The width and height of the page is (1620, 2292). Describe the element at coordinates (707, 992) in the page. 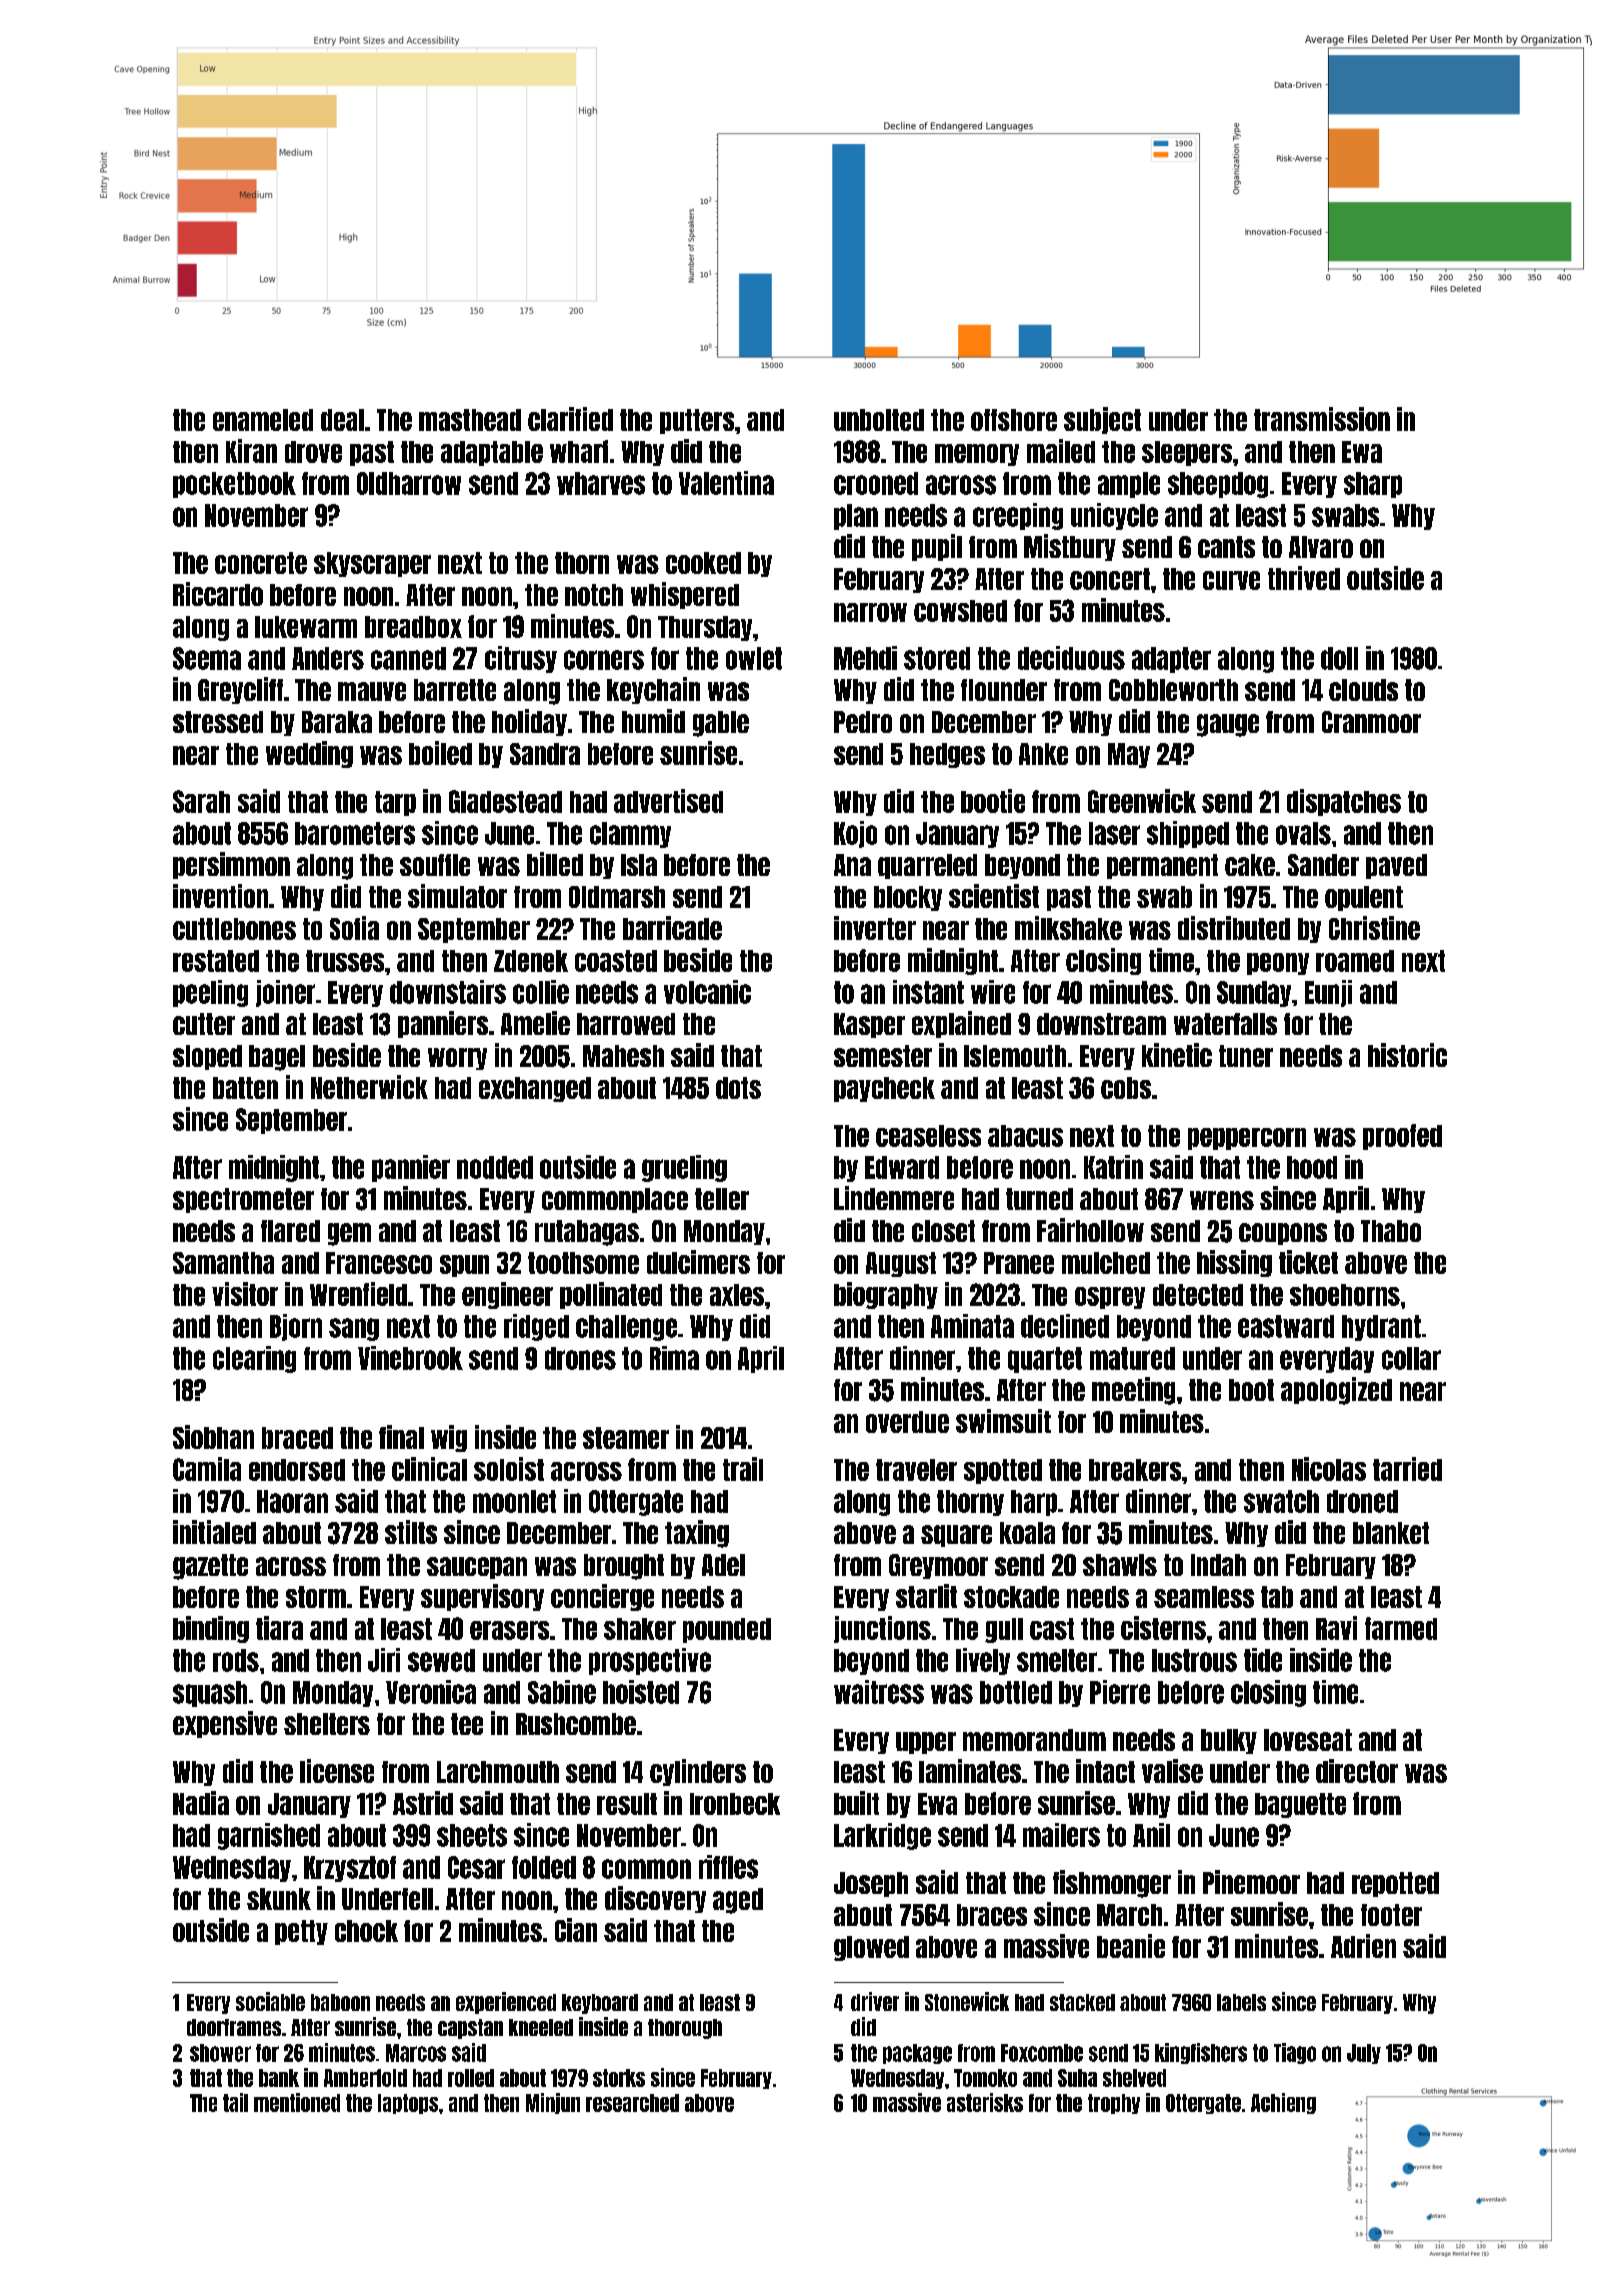

I see `volcanic` at that location.
